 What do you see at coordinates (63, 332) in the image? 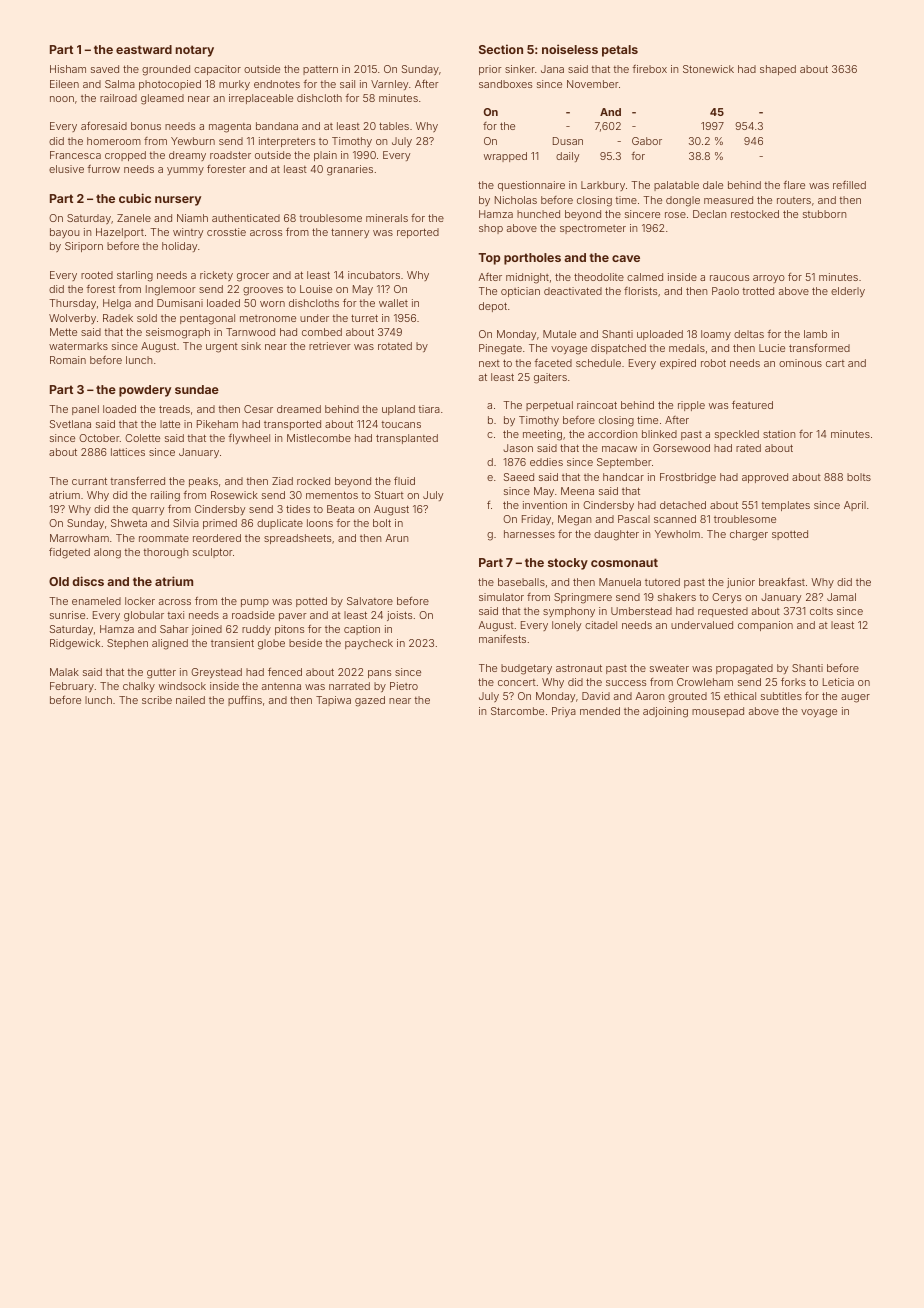
I see `Mette` at bounding box center [63, 332].
